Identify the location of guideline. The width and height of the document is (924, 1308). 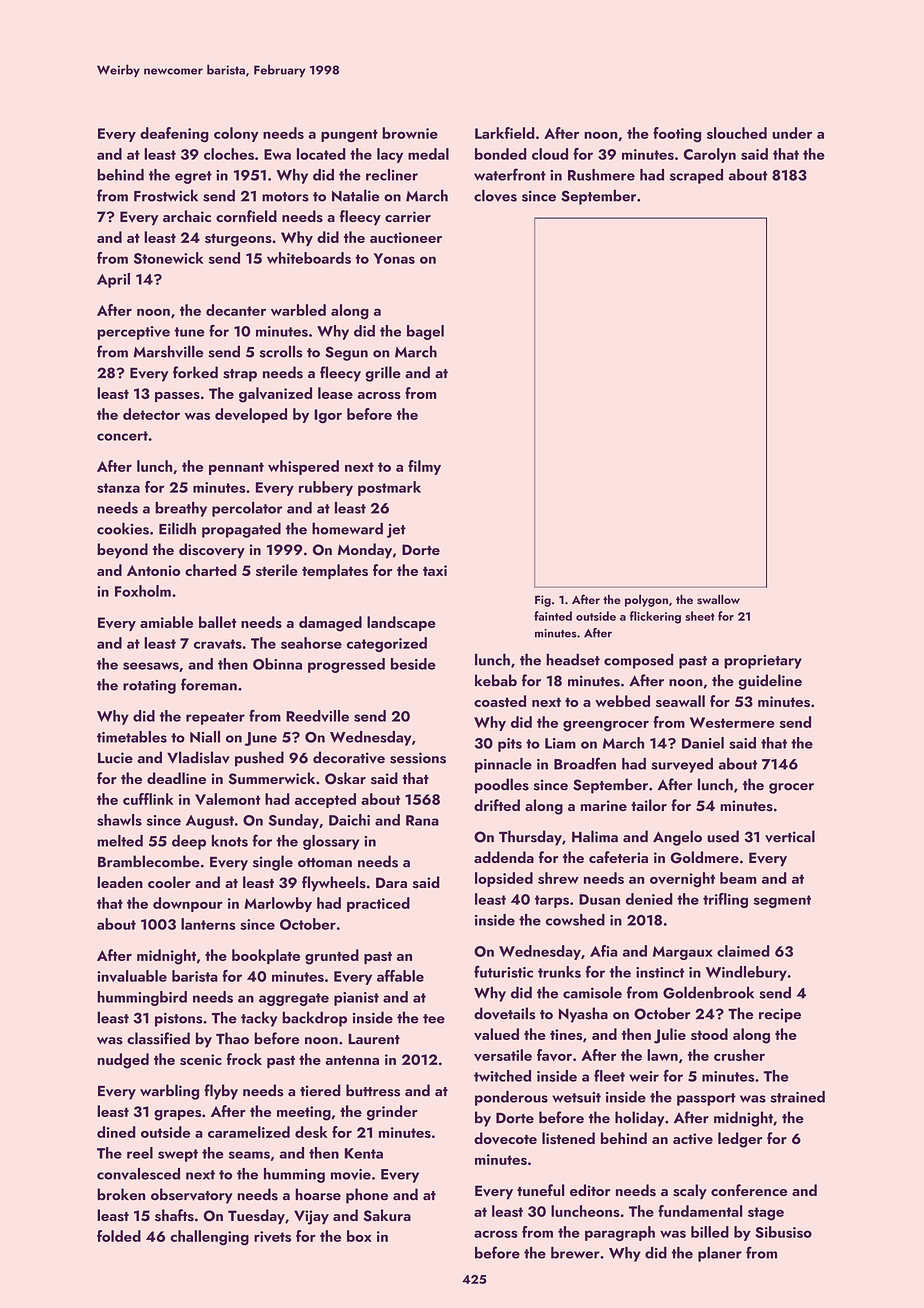
(770, 682).
